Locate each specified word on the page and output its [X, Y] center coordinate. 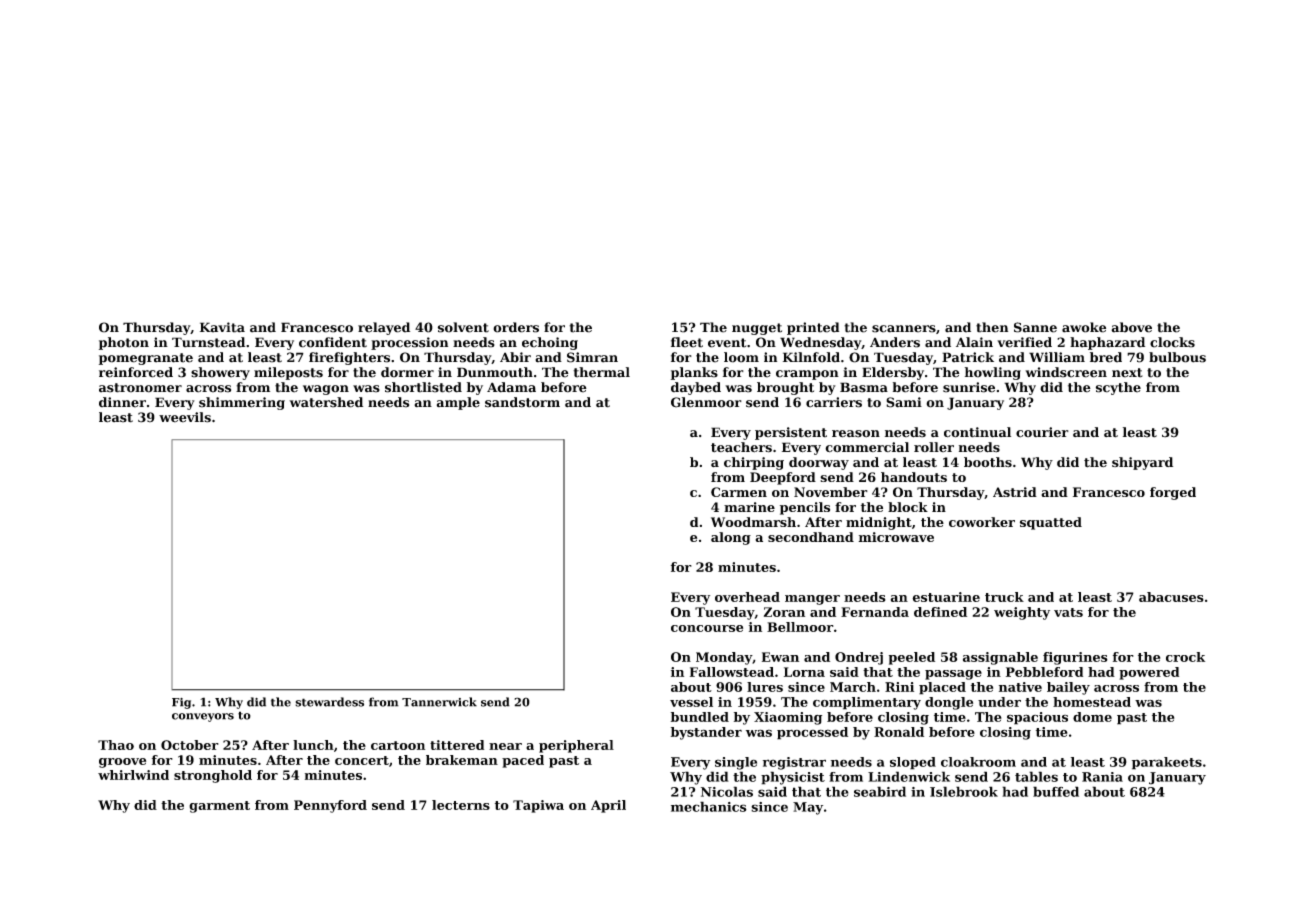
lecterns [461, 805]
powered [1149, 673]
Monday [724, 658]
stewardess [329, 702]
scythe [1118, 388]
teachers [741, 447]
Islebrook [964, 791]
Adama [511, 387]
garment [219, 807]
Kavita [222, 327]
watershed [326, 402]
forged [1173, 493]
